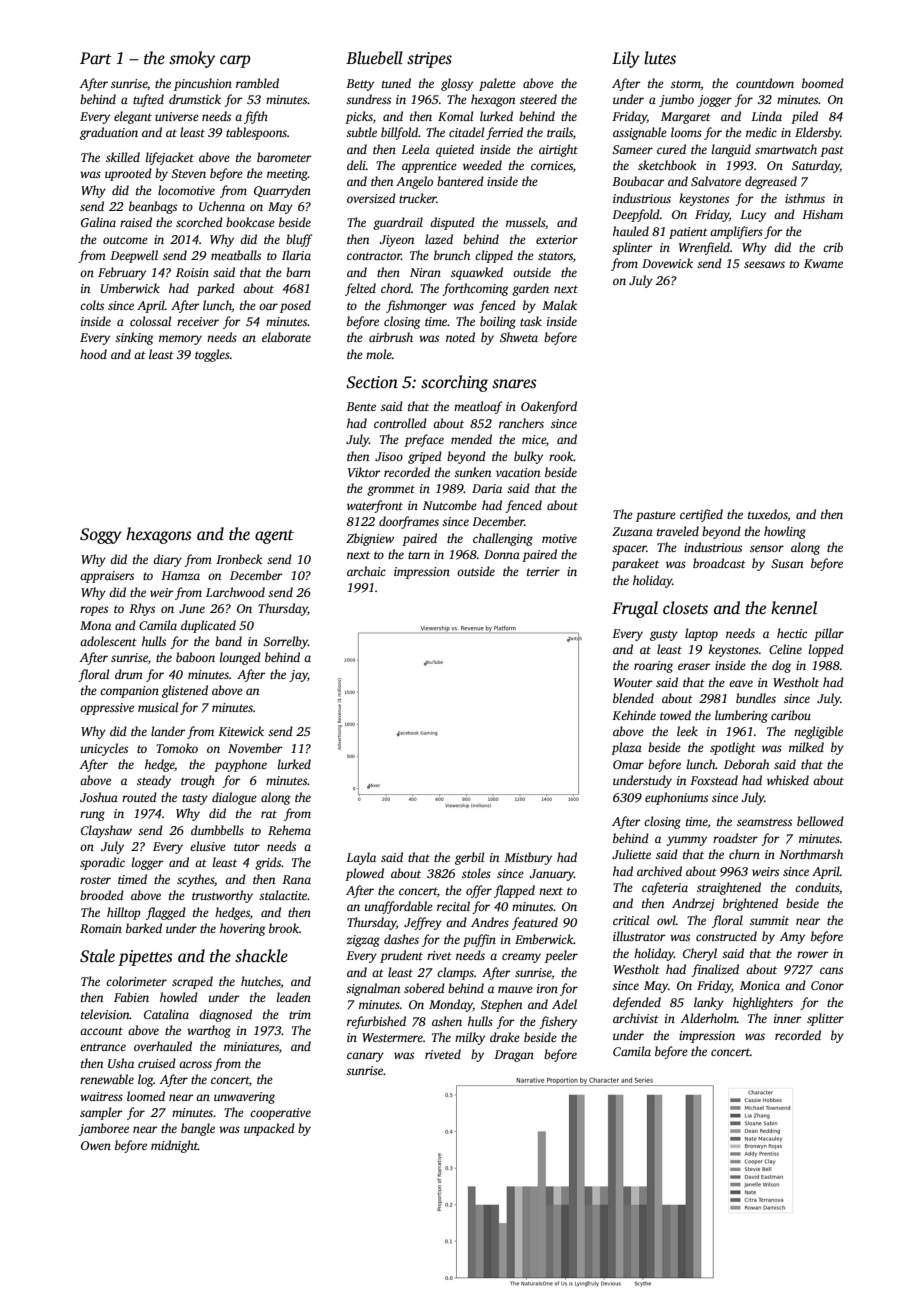 The height and width of the image is (1308, 924). I want to click on Leela, so click(415, 149).
